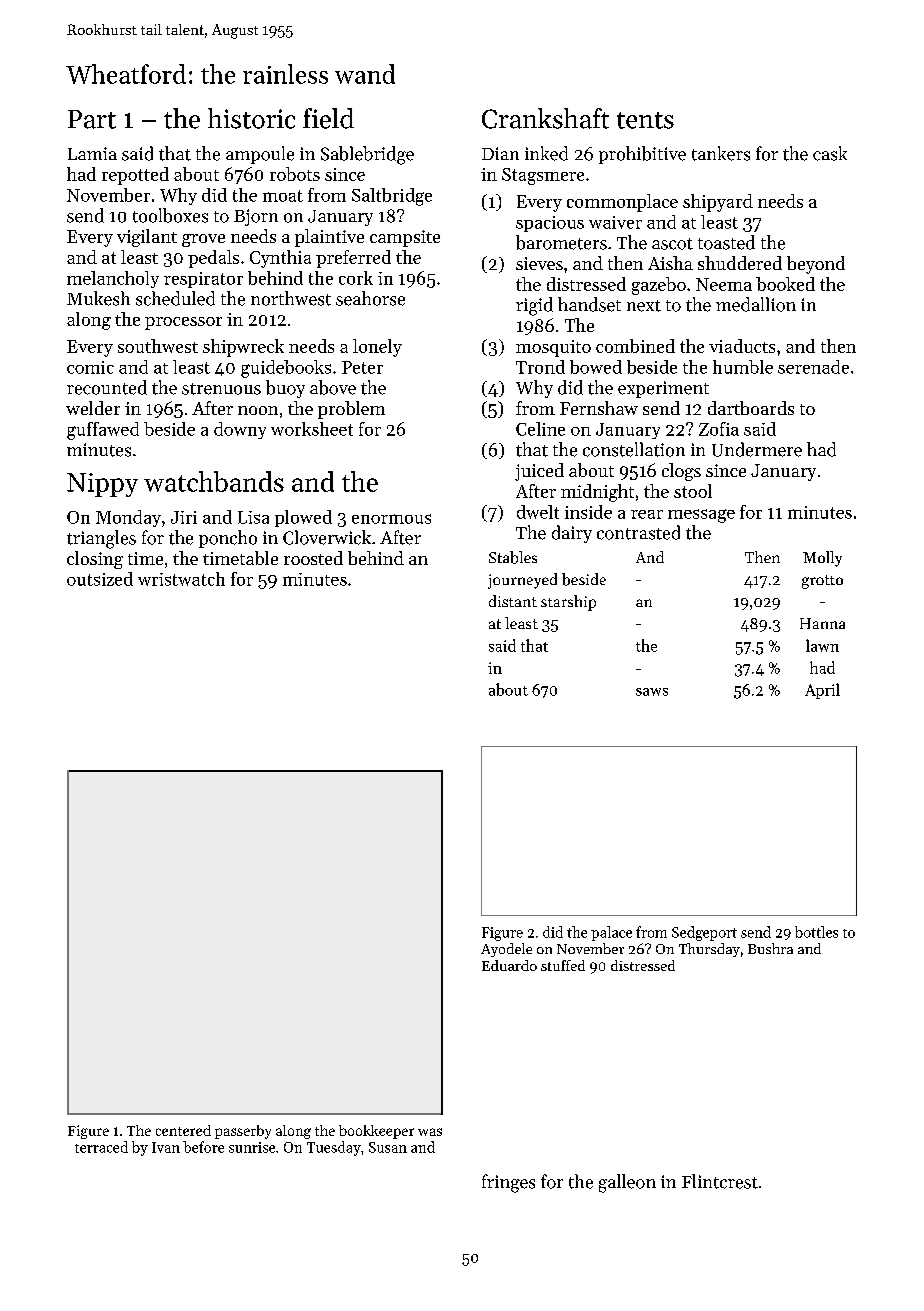 Image resolution: width=924 pixels, height=1311 pixels. What do you see at coordinates (92, 119) in the screenshot?
I see `Part` at bounding box center [92, 119].
